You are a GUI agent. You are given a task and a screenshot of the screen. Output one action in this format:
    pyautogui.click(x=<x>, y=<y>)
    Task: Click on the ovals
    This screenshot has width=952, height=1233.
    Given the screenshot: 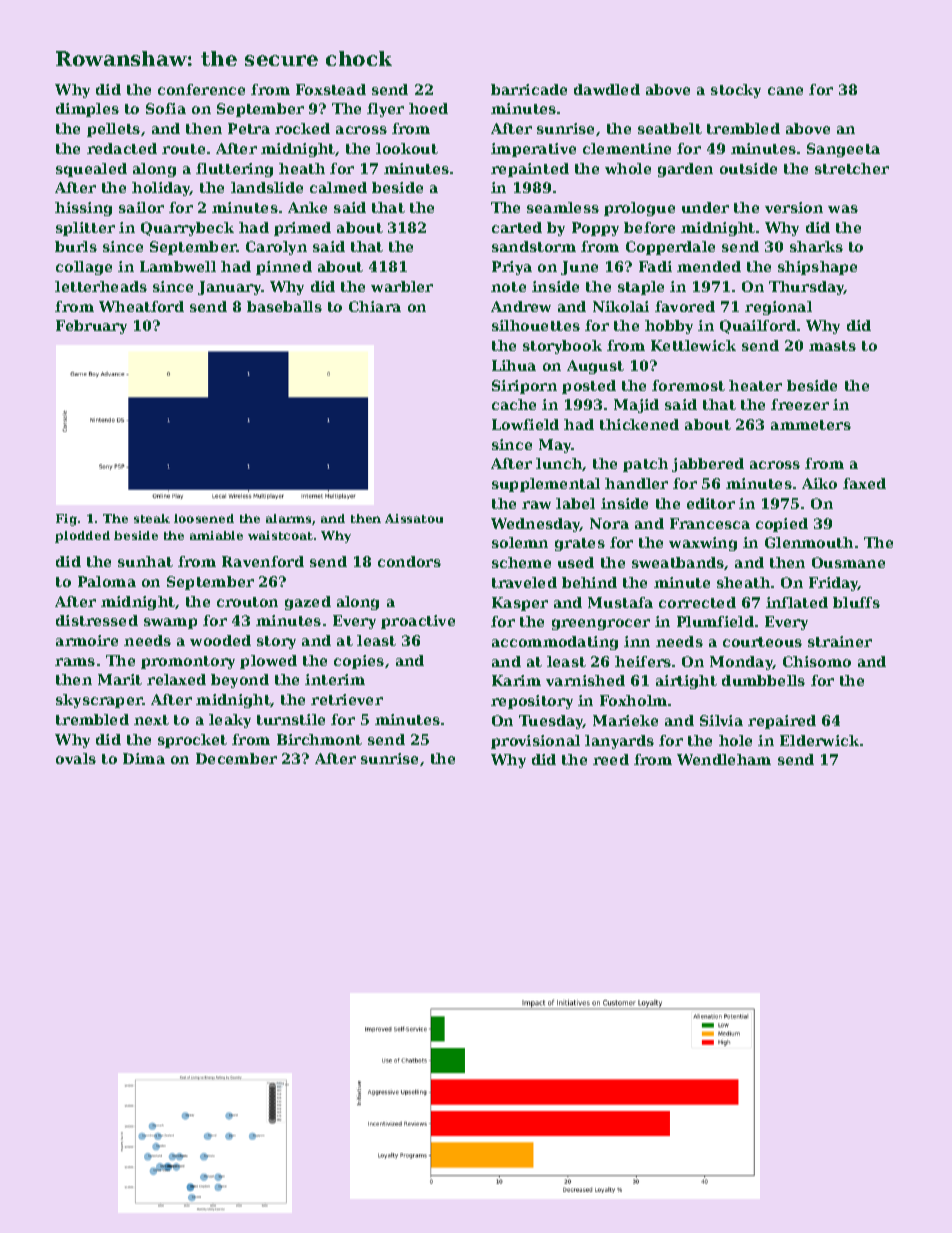 What is the action you would take?
    pyautogui.click(x=76, y=758)
